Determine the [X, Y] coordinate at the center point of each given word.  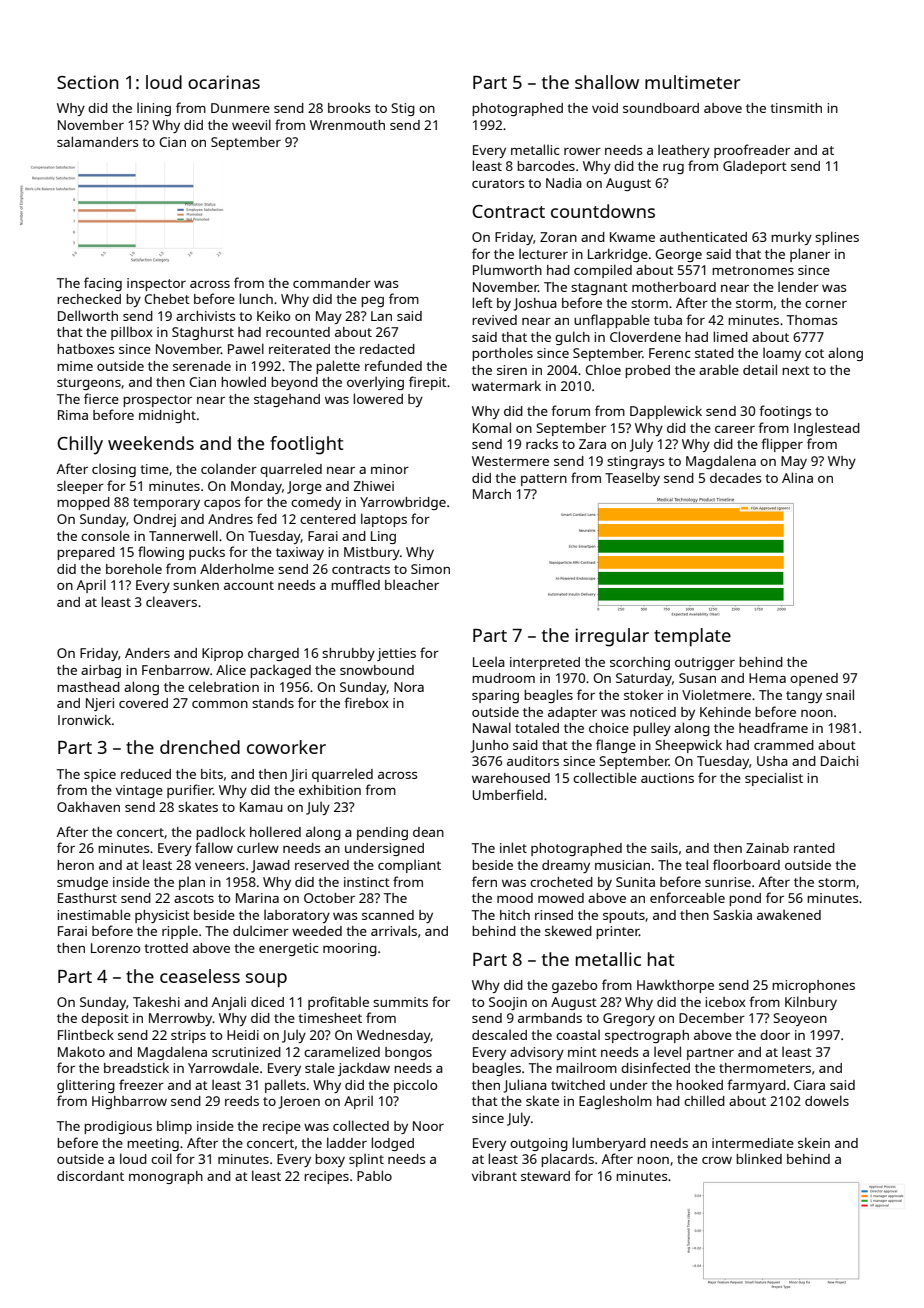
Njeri [100, 704]
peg [372, 302]
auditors [533, 761]
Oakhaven [88, 806]
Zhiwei [373, 486]
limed [730, 336]
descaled [499, 1035]
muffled [355, 584]
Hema [767, 678]
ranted [814, 848]
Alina [797, 477]
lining [154, 109]
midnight [167, 416]
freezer [141, 1084]
